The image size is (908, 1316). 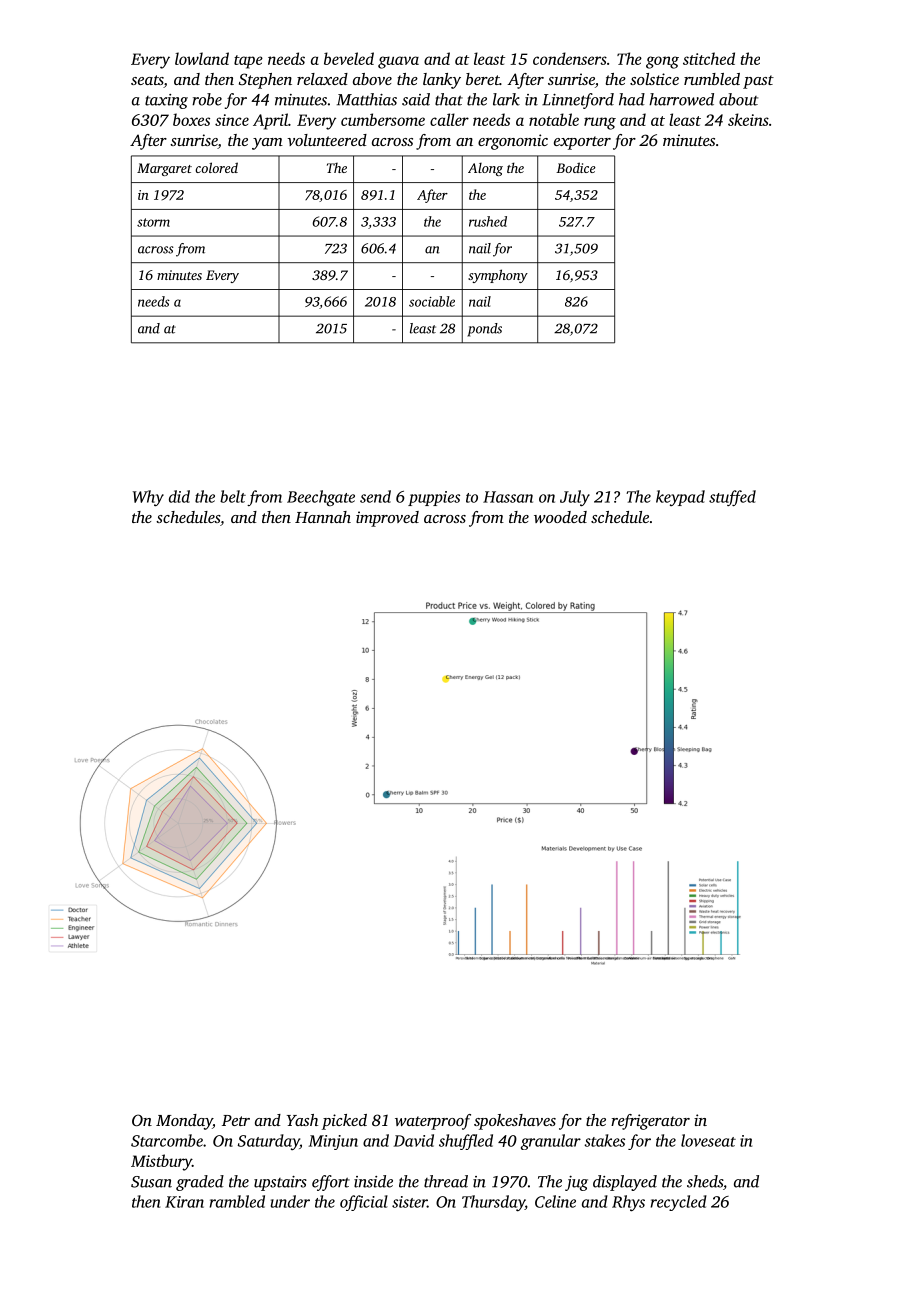 What do you see at coordinates (398, 62) in the document?
I see `guava` at bounding box center [398, 62].
